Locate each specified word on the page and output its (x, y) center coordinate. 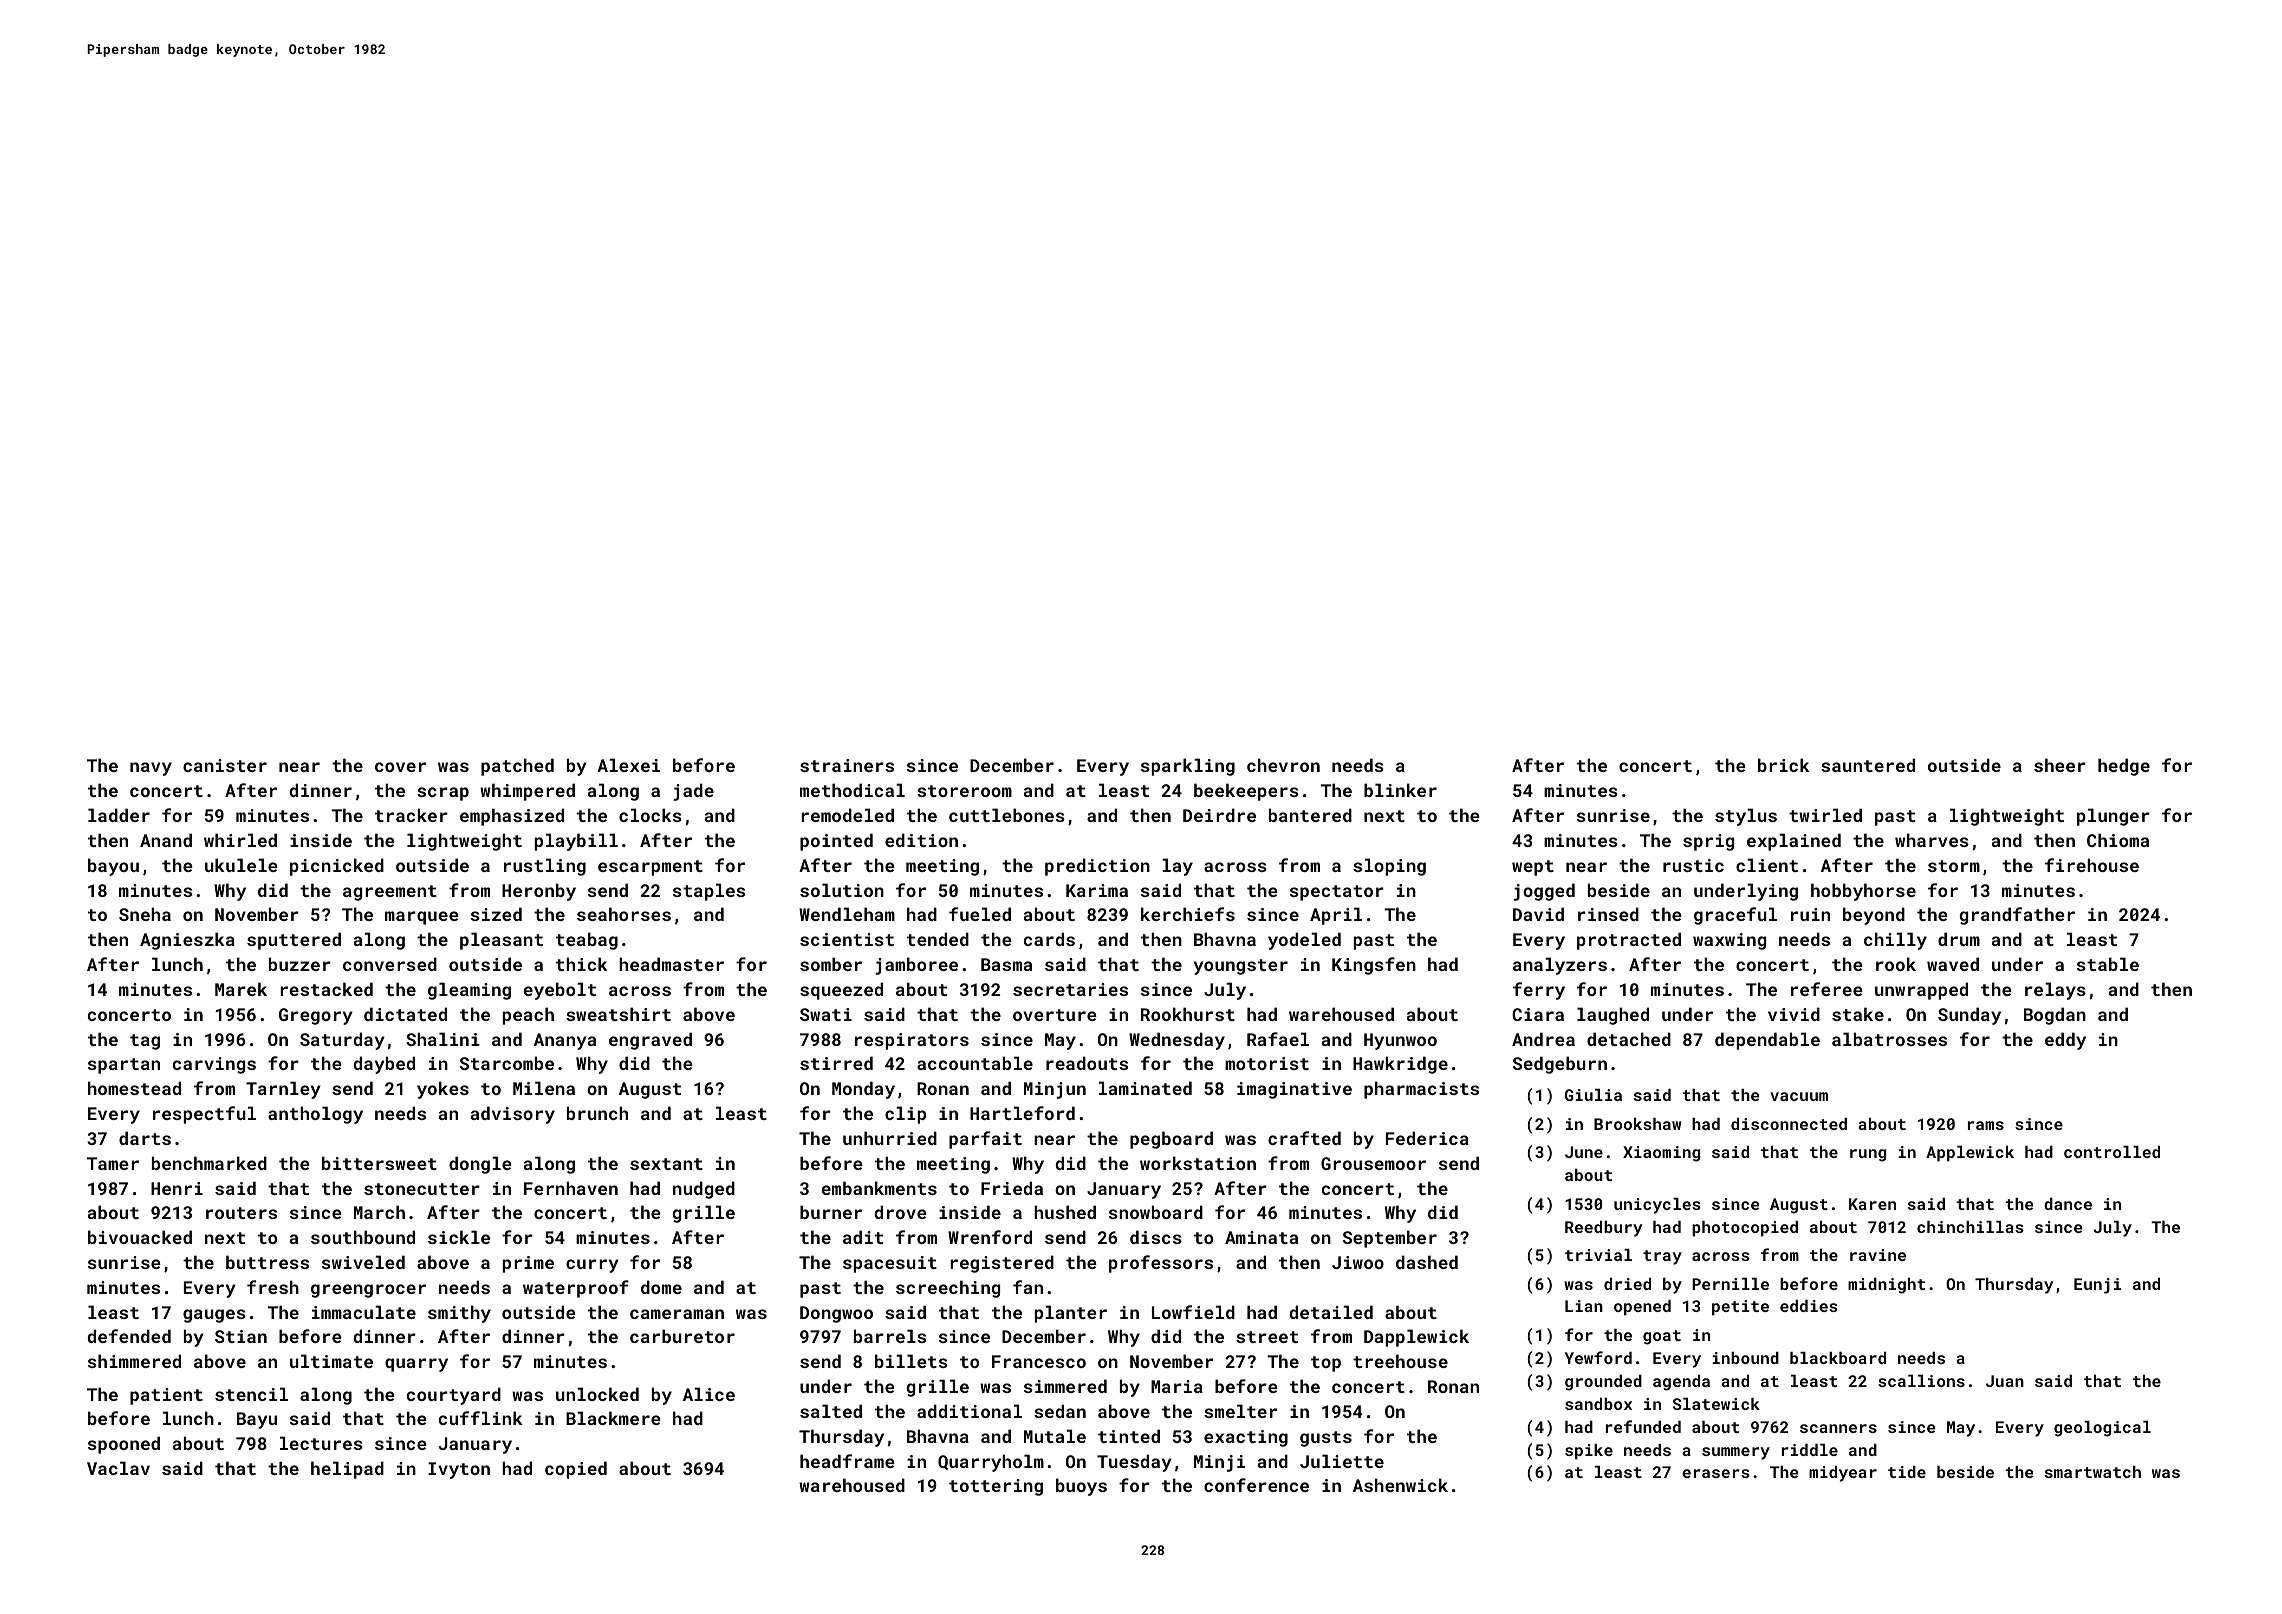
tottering (996, 1487)
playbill (576, 842)
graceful (1735, 916)
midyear (1843, 1474)
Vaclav (118, 1468)
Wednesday (1177, 1041)
